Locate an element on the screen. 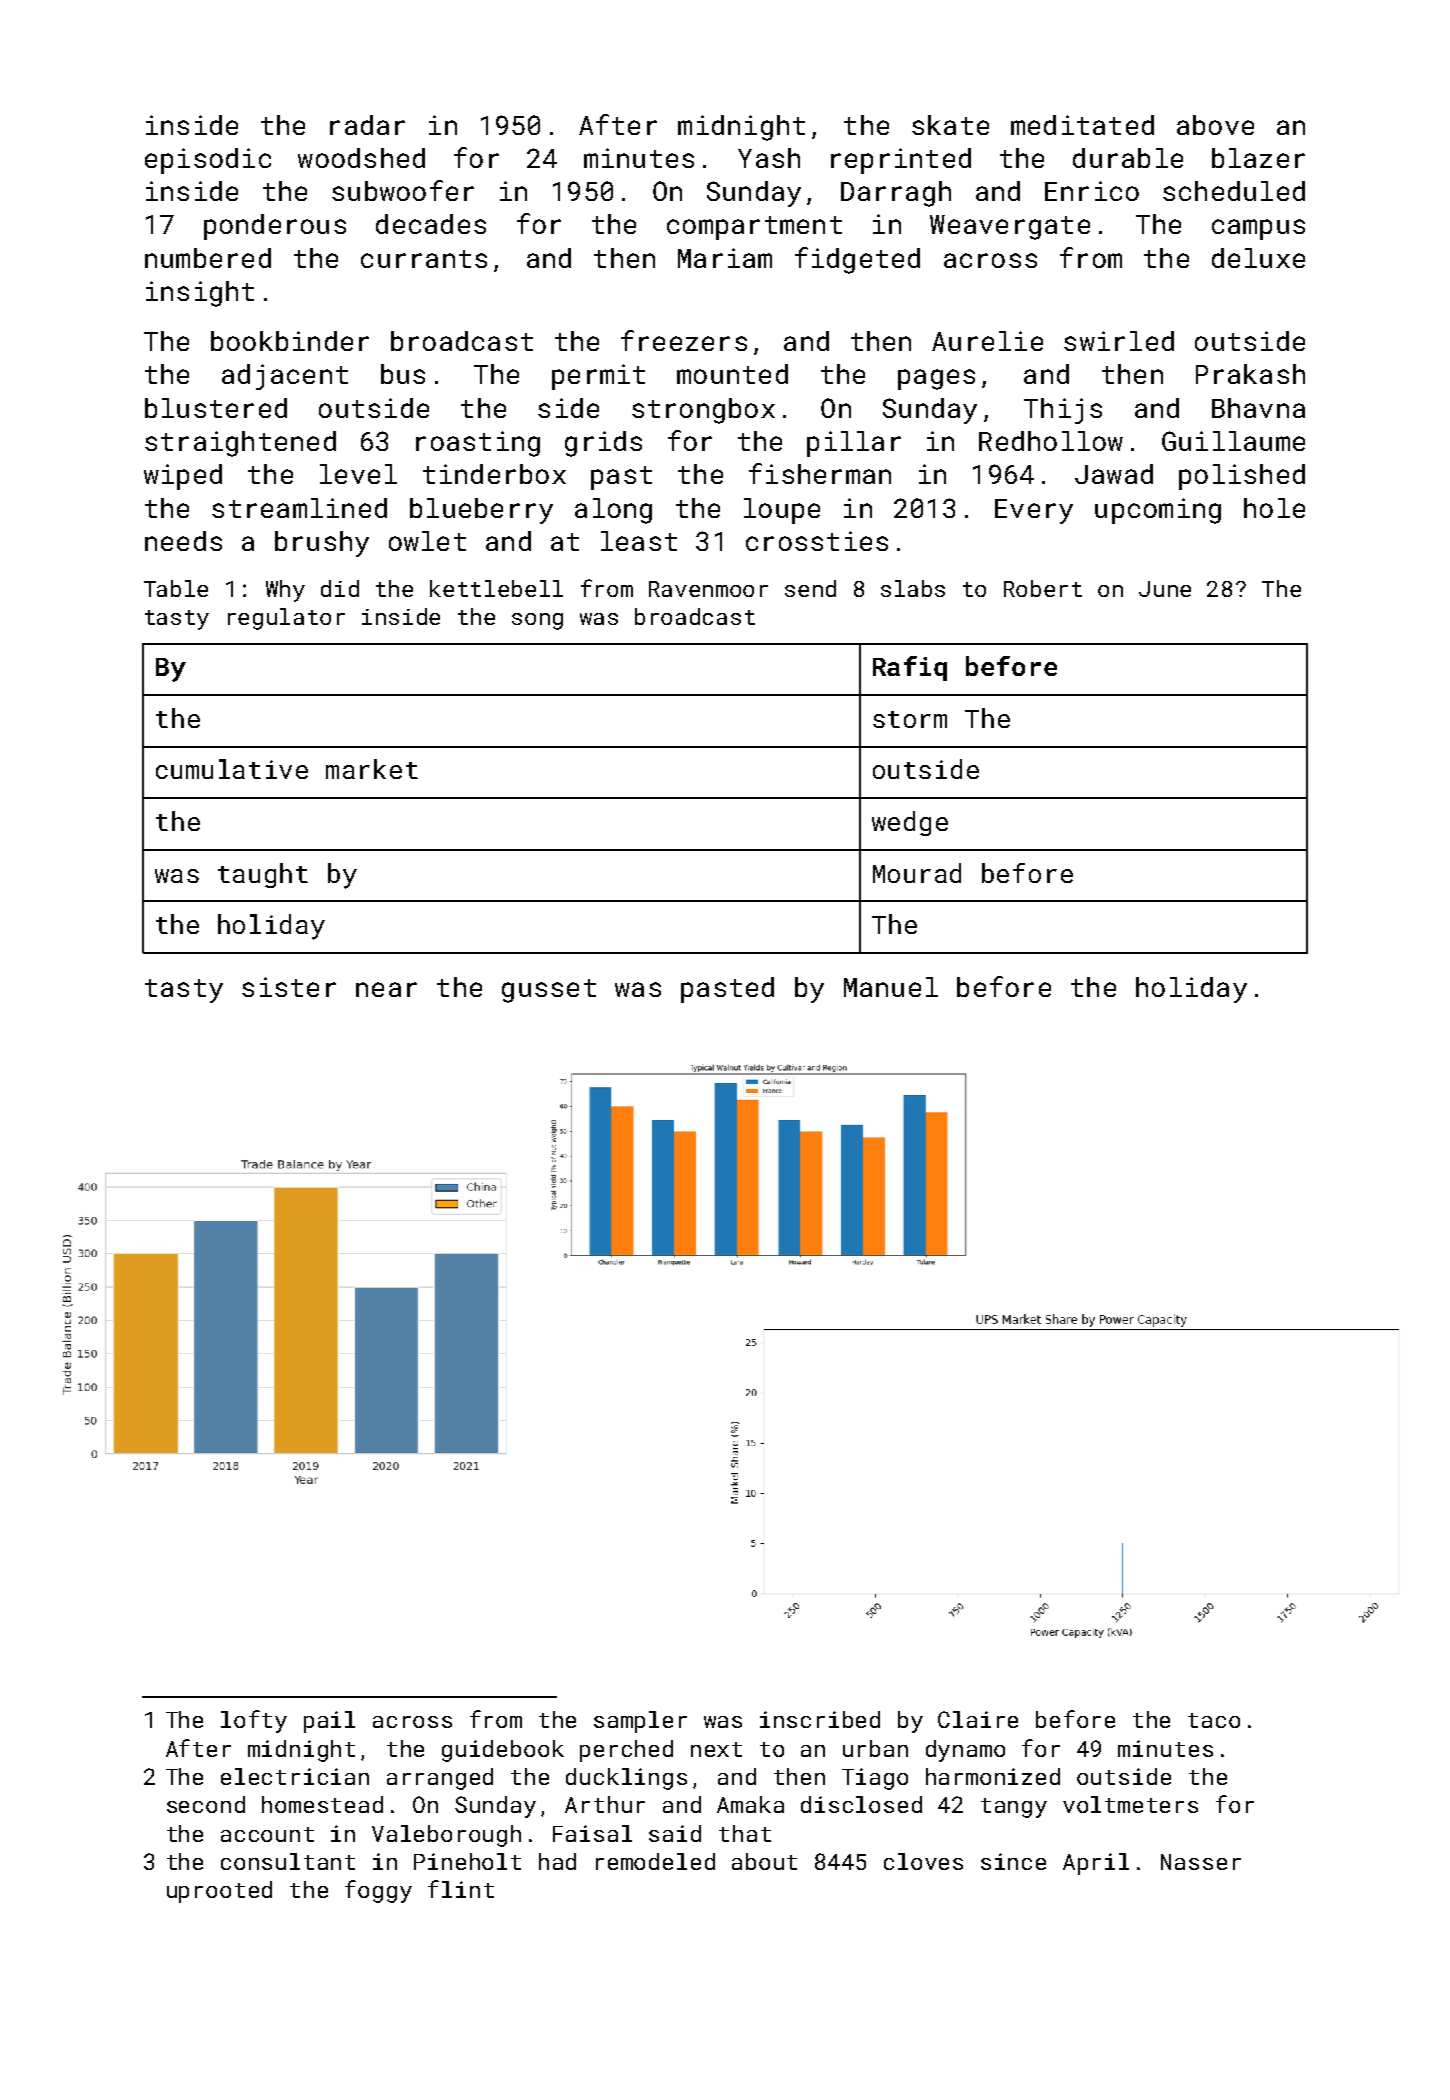 The width and height of the screenshot is (1450, 2100). deluxe is located at coordinates (1258, 258).
